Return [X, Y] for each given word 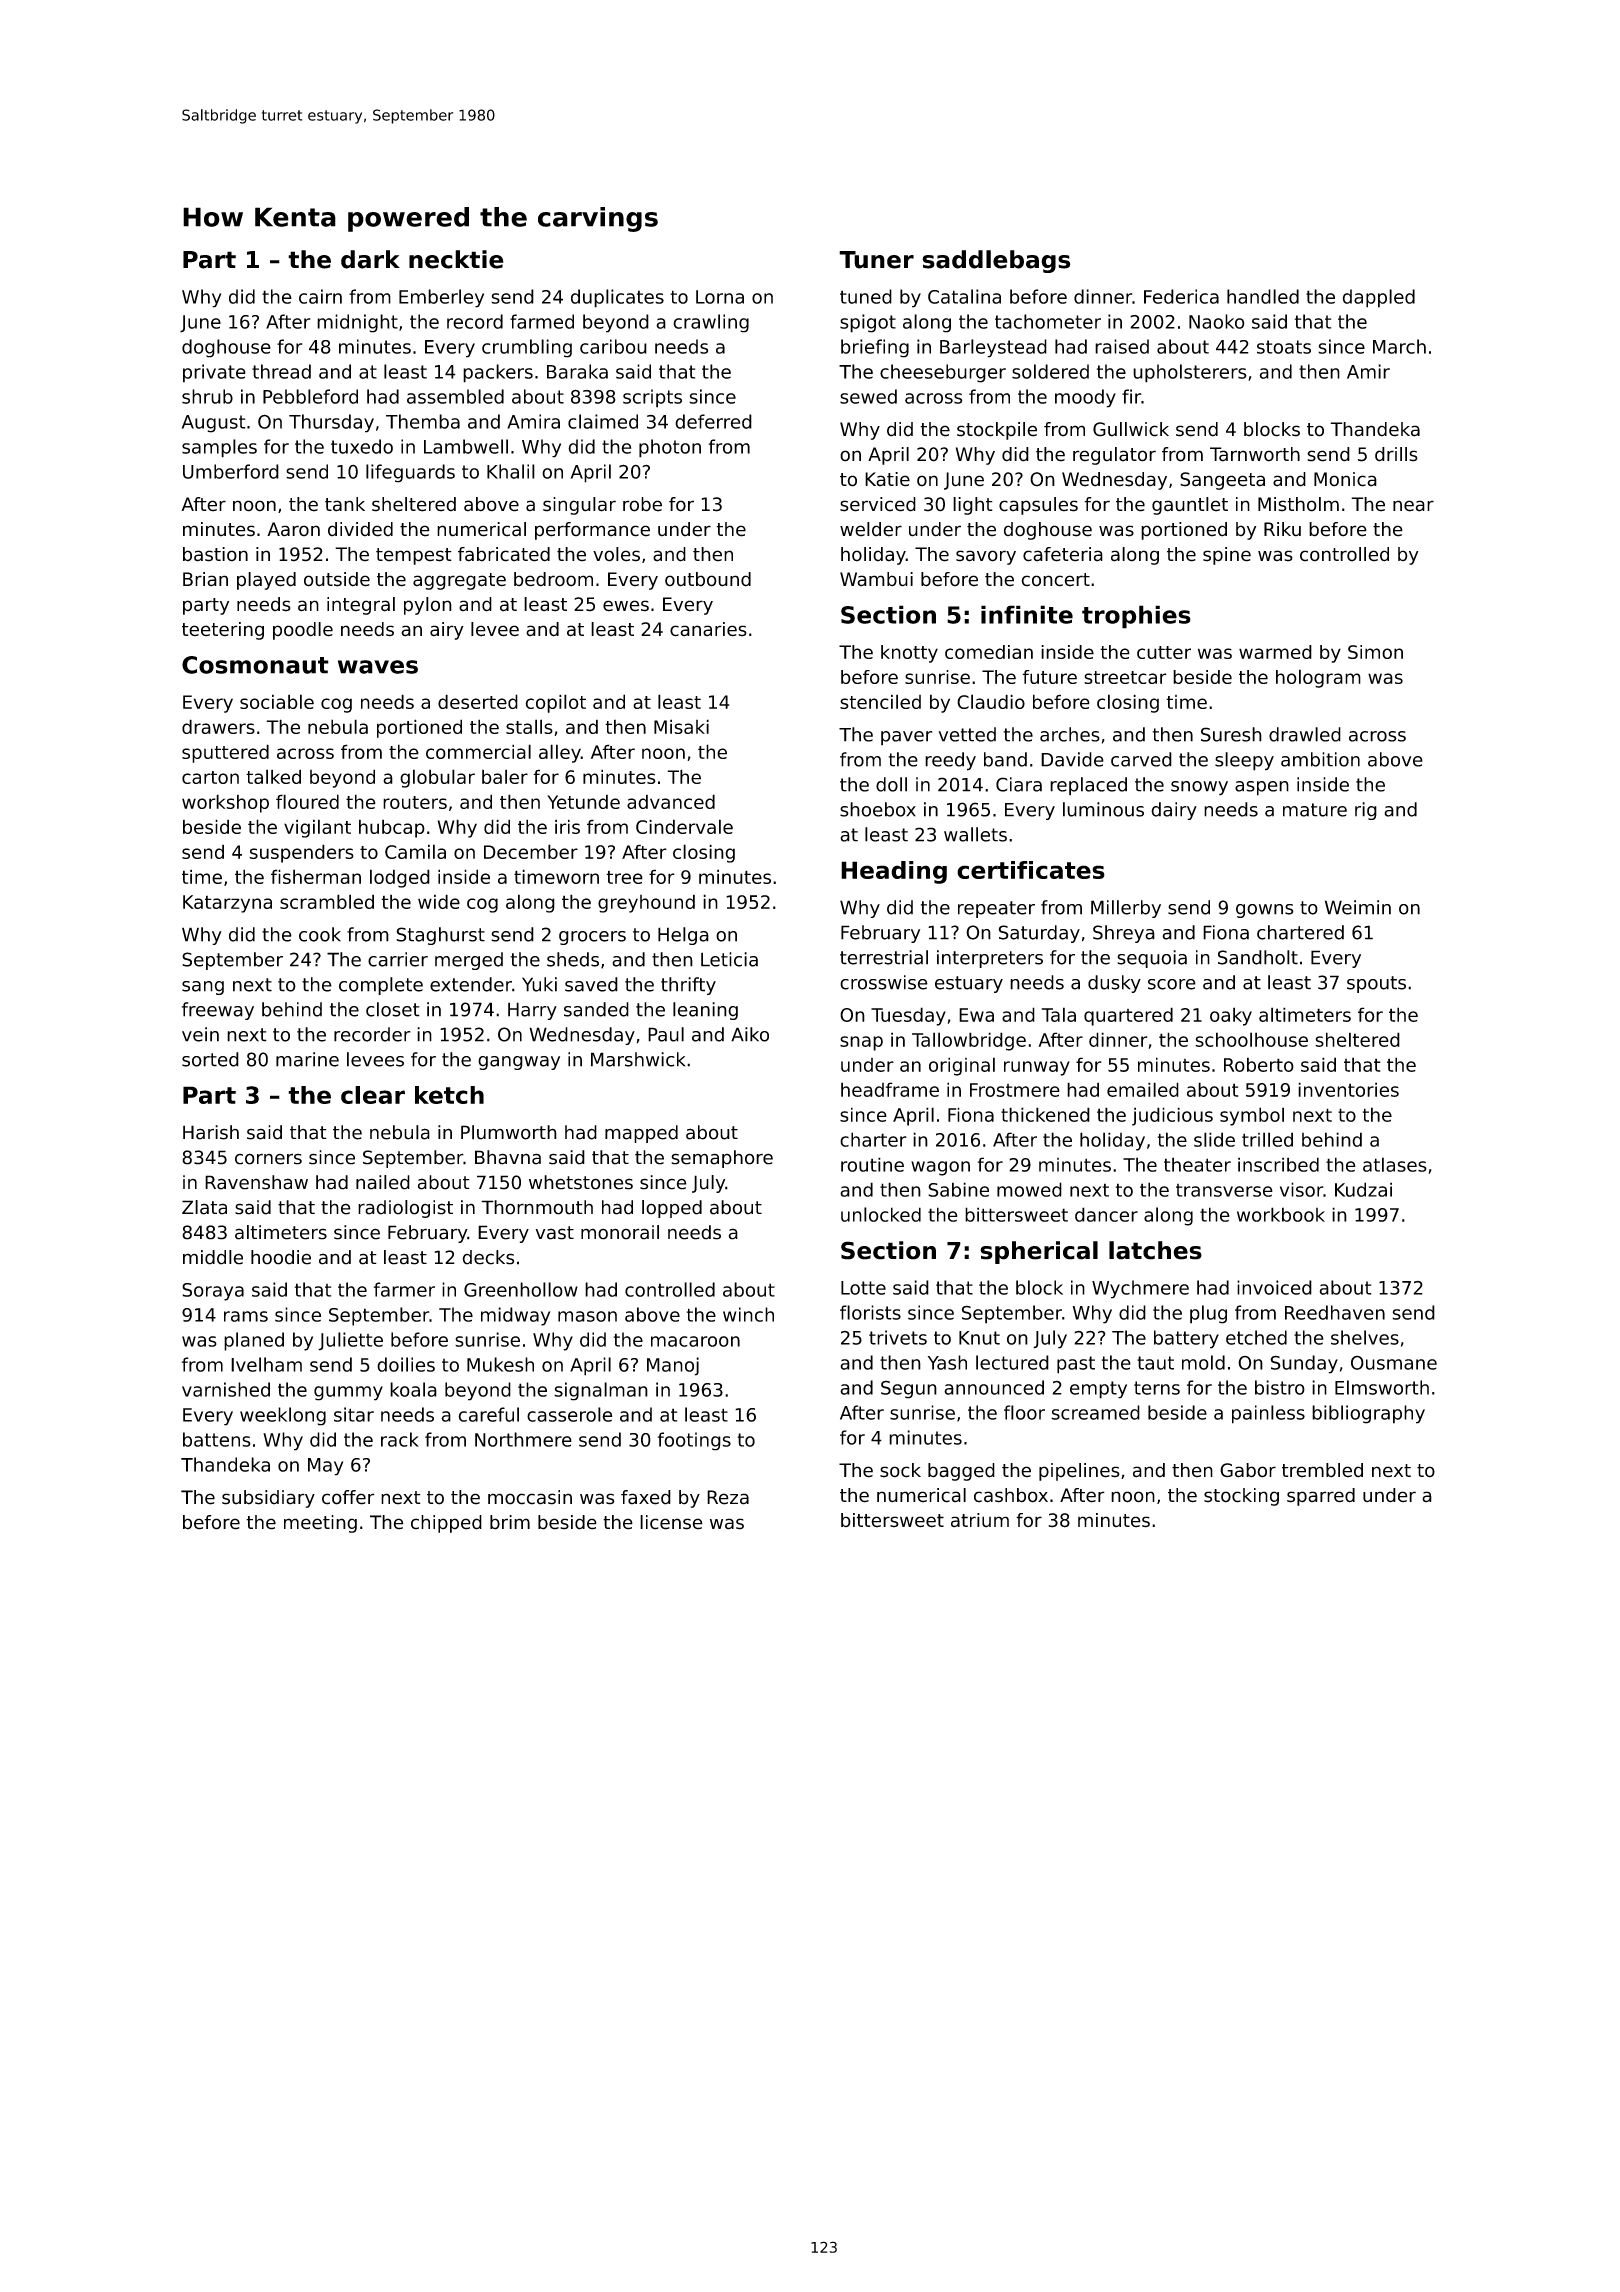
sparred [1321, 1497]
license [671, 1522]
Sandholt [1258, 957]
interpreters [990, 959]
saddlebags [996, 261]
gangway [519, 1063]
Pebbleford [310, 396]
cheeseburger [943, 373]
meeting [320, 1524]
